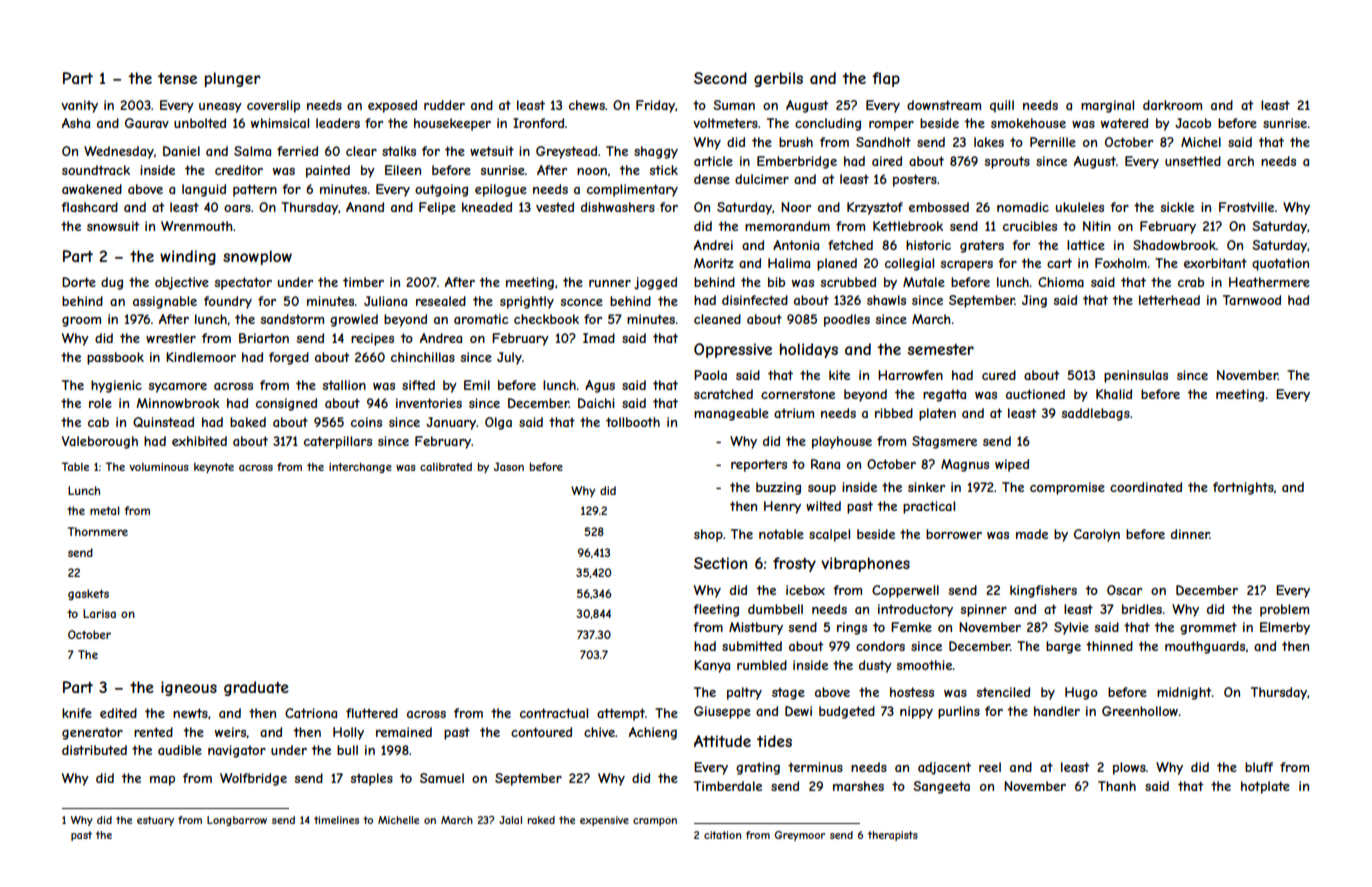  I want to click on whimsical, so click(280, 123).
